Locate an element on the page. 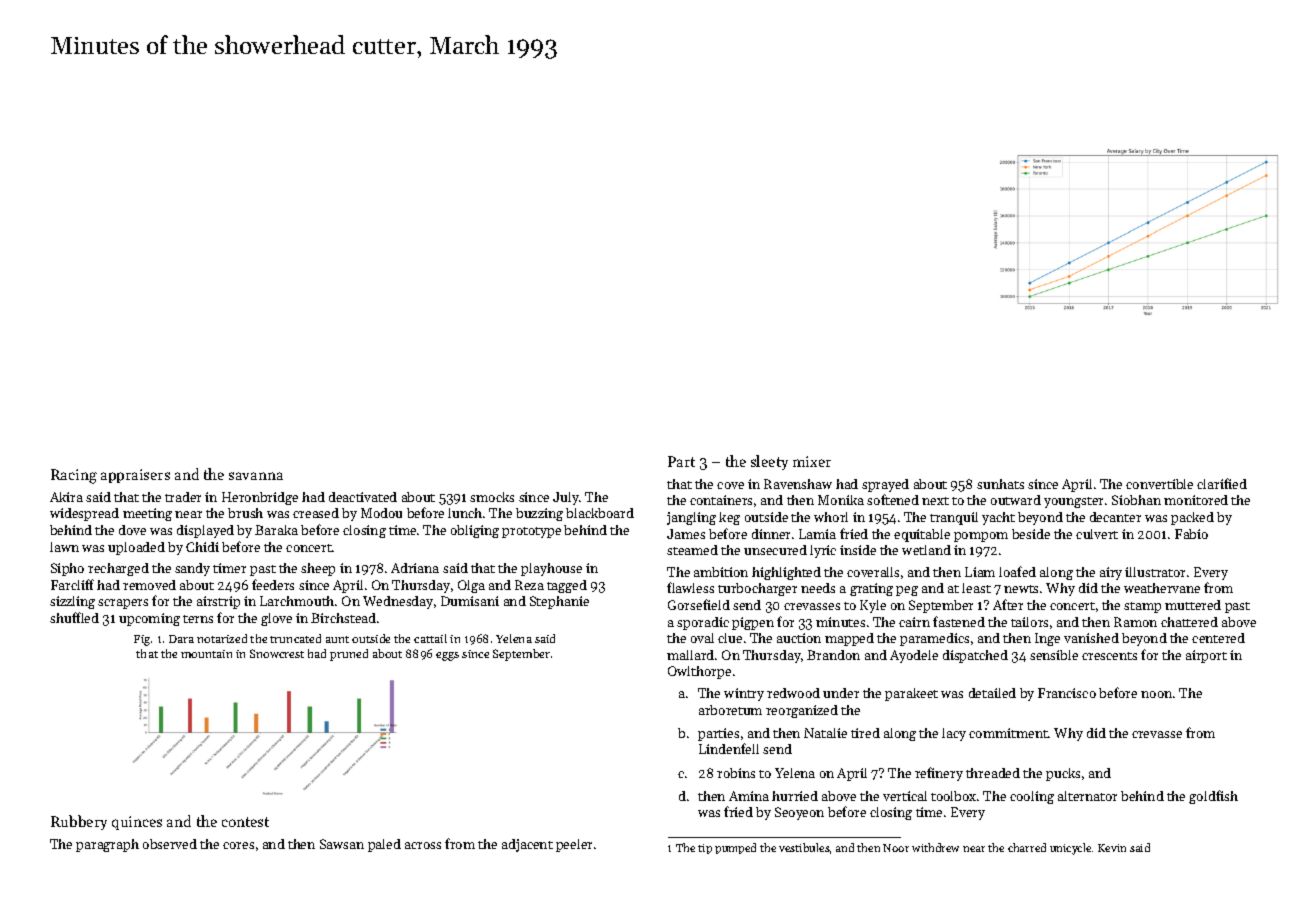  Racing is located at coordinates (74, 476).
